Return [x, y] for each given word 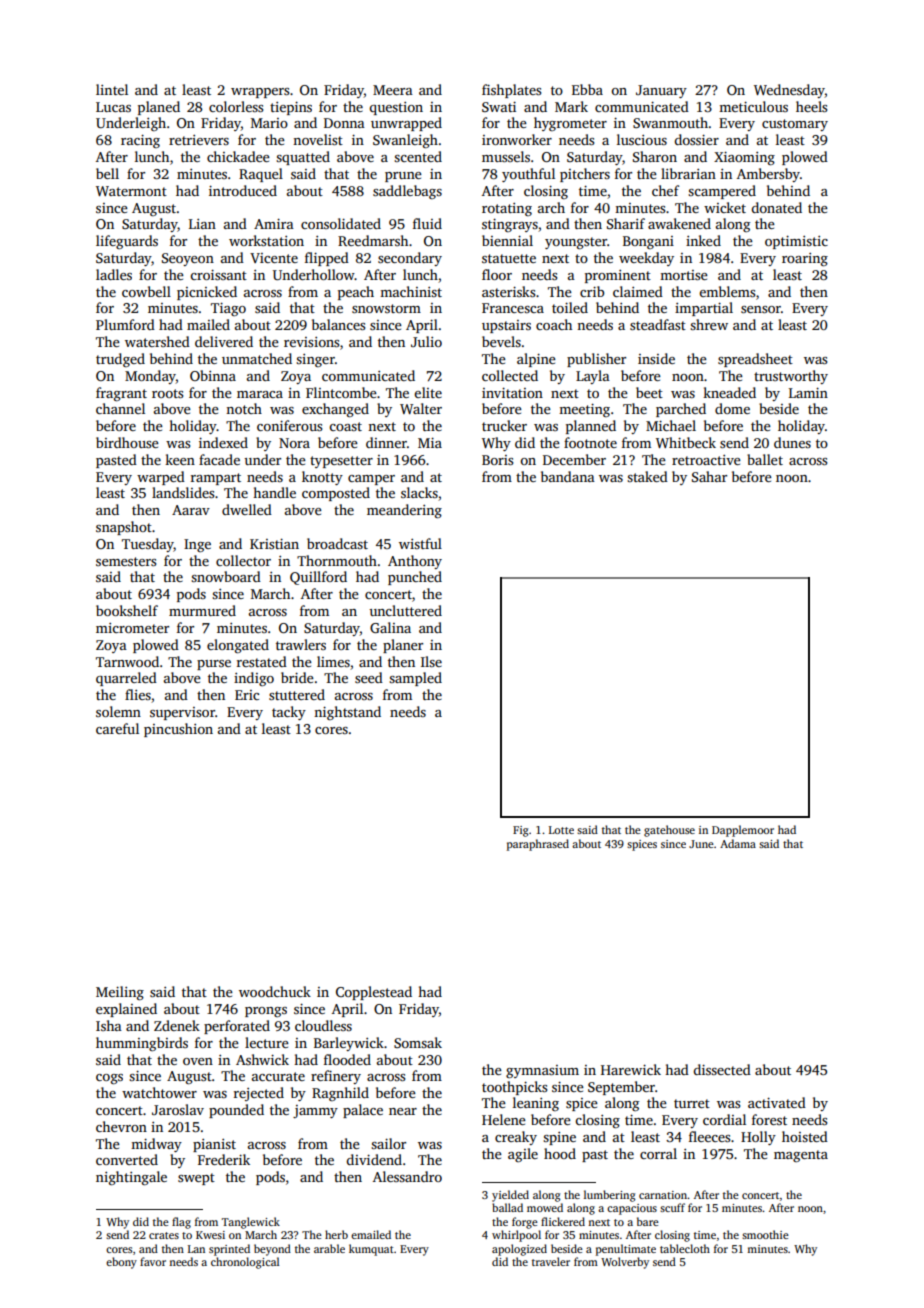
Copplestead [374, 993]
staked [647, 476]
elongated [238, 646]
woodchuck [275, 991]
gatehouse [669, 831]
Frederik [224, 1159]
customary [795, 125]
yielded [510, 1196]
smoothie [765, 1234]
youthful [528, 175]
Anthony [415, 562]
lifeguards [127, 242]
